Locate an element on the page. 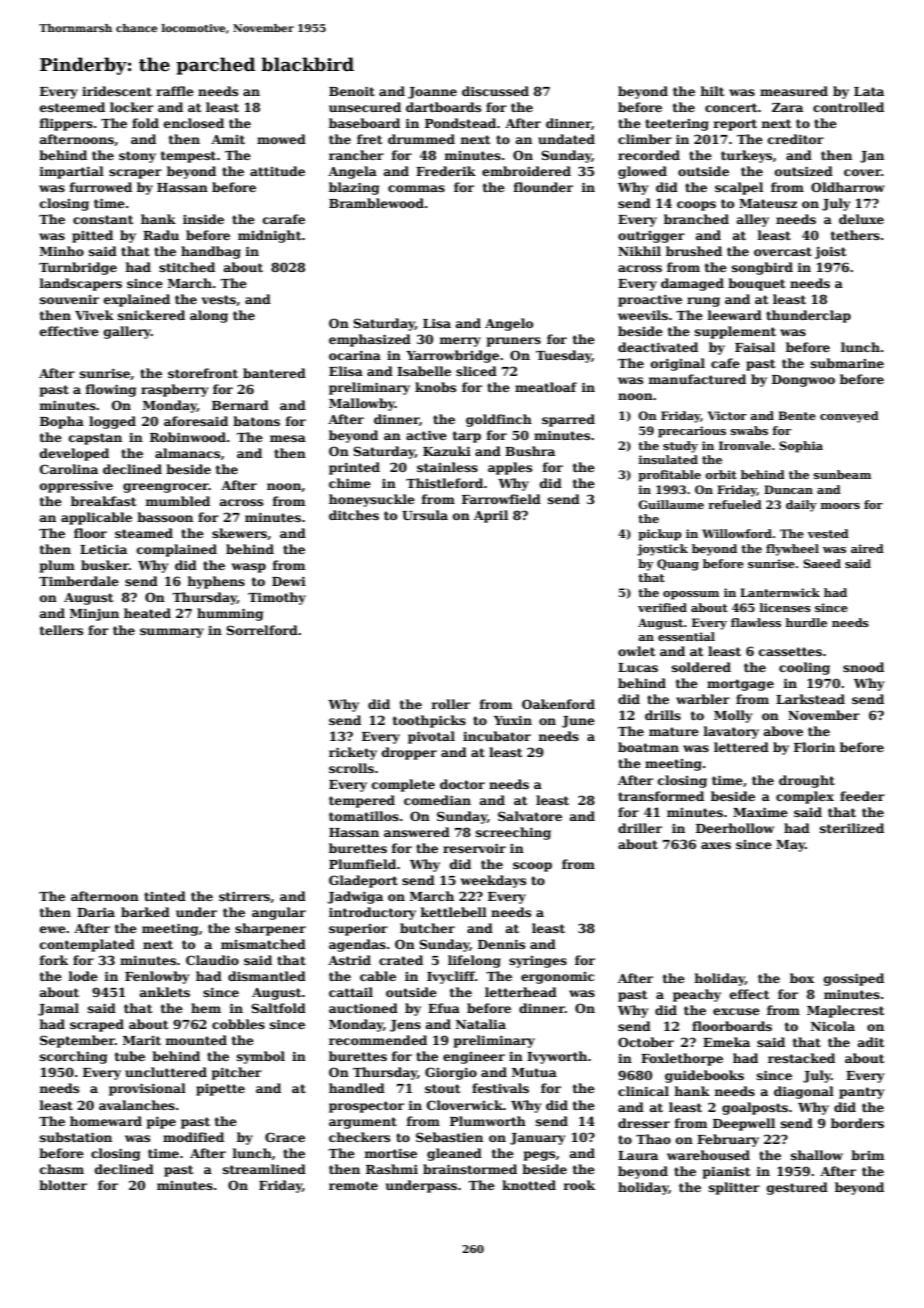 This document has width=924, height=1308. recommended is located at coordinates (378, 1040).
